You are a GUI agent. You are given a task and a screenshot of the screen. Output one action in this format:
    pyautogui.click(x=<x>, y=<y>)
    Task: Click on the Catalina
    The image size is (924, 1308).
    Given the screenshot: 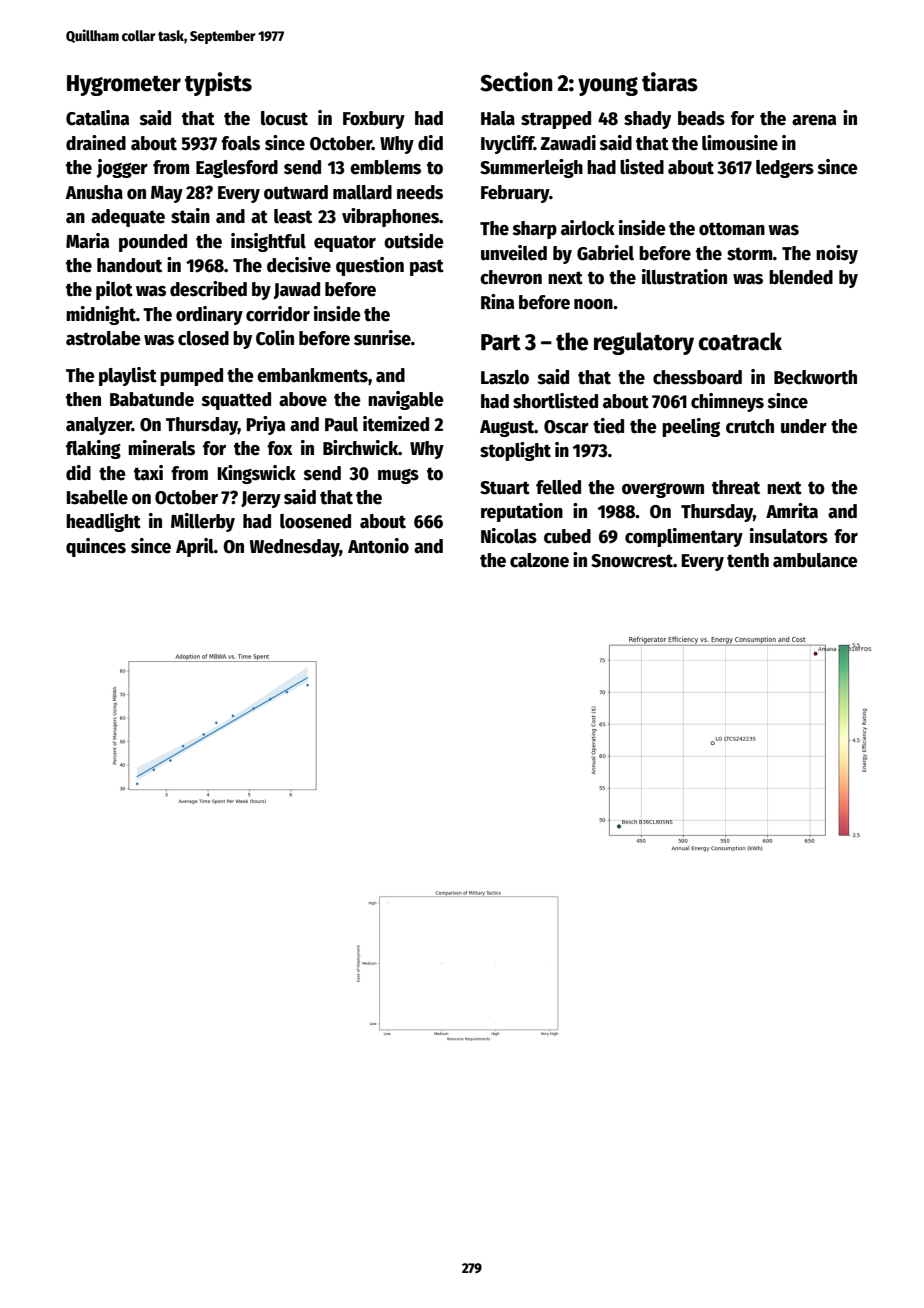 What is the action you would take?
    pyautogui.click(x=98, y=118)
